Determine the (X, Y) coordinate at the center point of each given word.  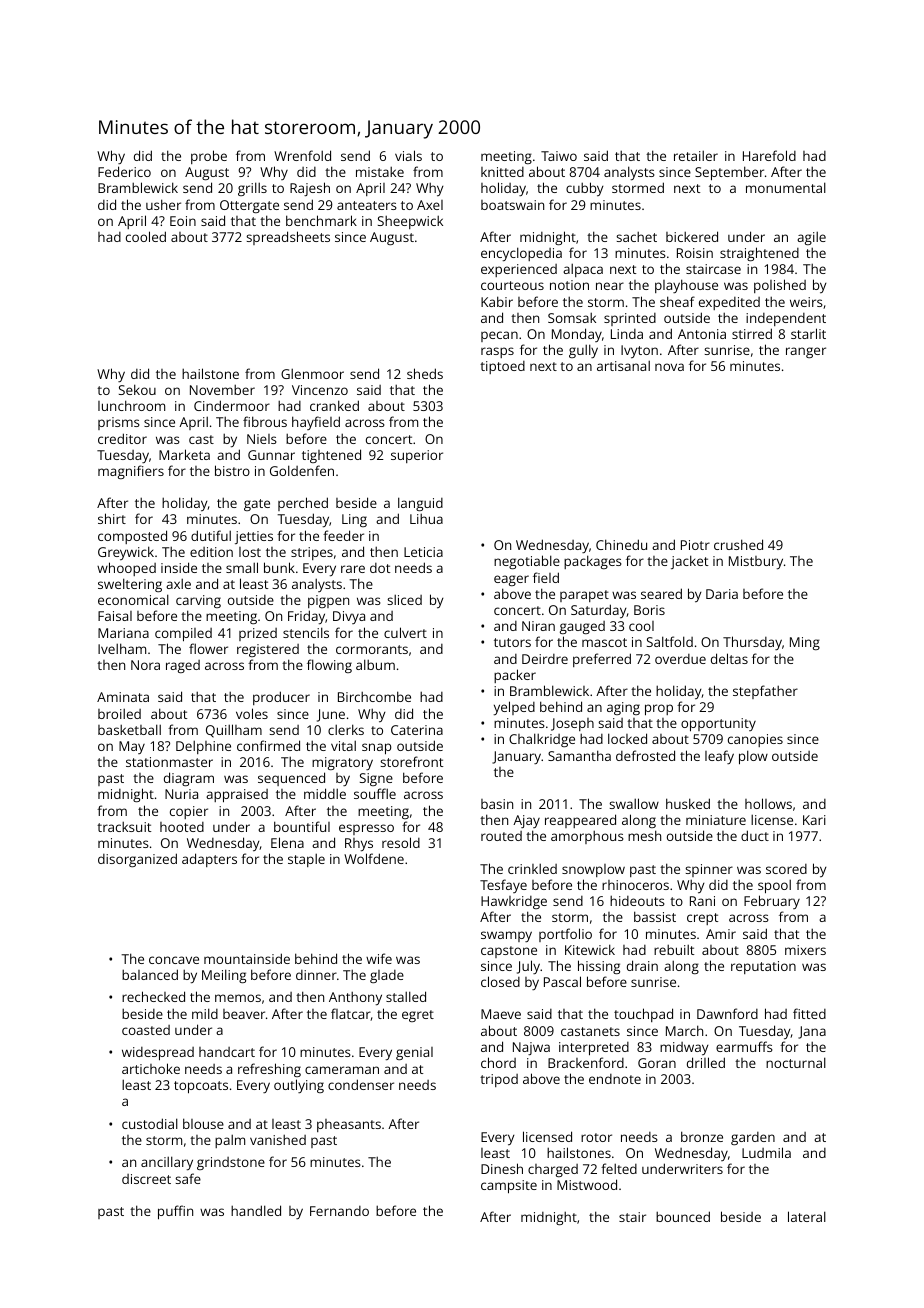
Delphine (203, 747)
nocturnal (796, 1062)
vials (408, 155)
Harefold (769, 155)
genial (414, 1053)
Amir (721, 934)
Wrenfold (302, 155)
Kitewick (590, 949)
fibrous (265, 421)
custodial (150, 1123)
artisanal (623, 365)
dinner (316, 975)
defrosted (645, 755)
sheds (425, 373)
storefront (411, 761)
